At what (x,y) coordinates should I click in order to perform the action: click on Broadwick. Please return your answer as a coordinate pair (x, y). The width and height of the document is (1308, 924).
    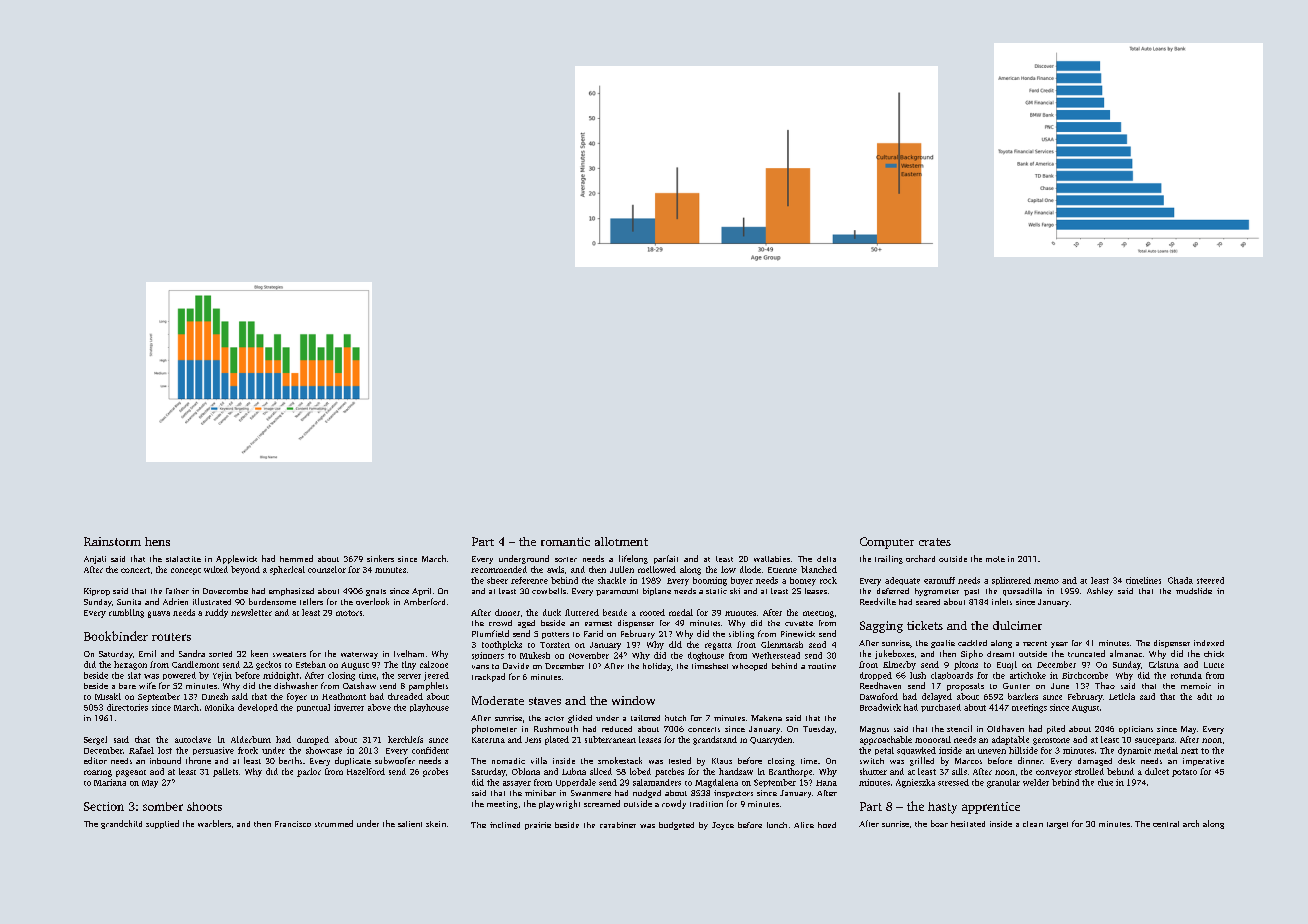
    Looking at the image, I should click on (880, 707).
